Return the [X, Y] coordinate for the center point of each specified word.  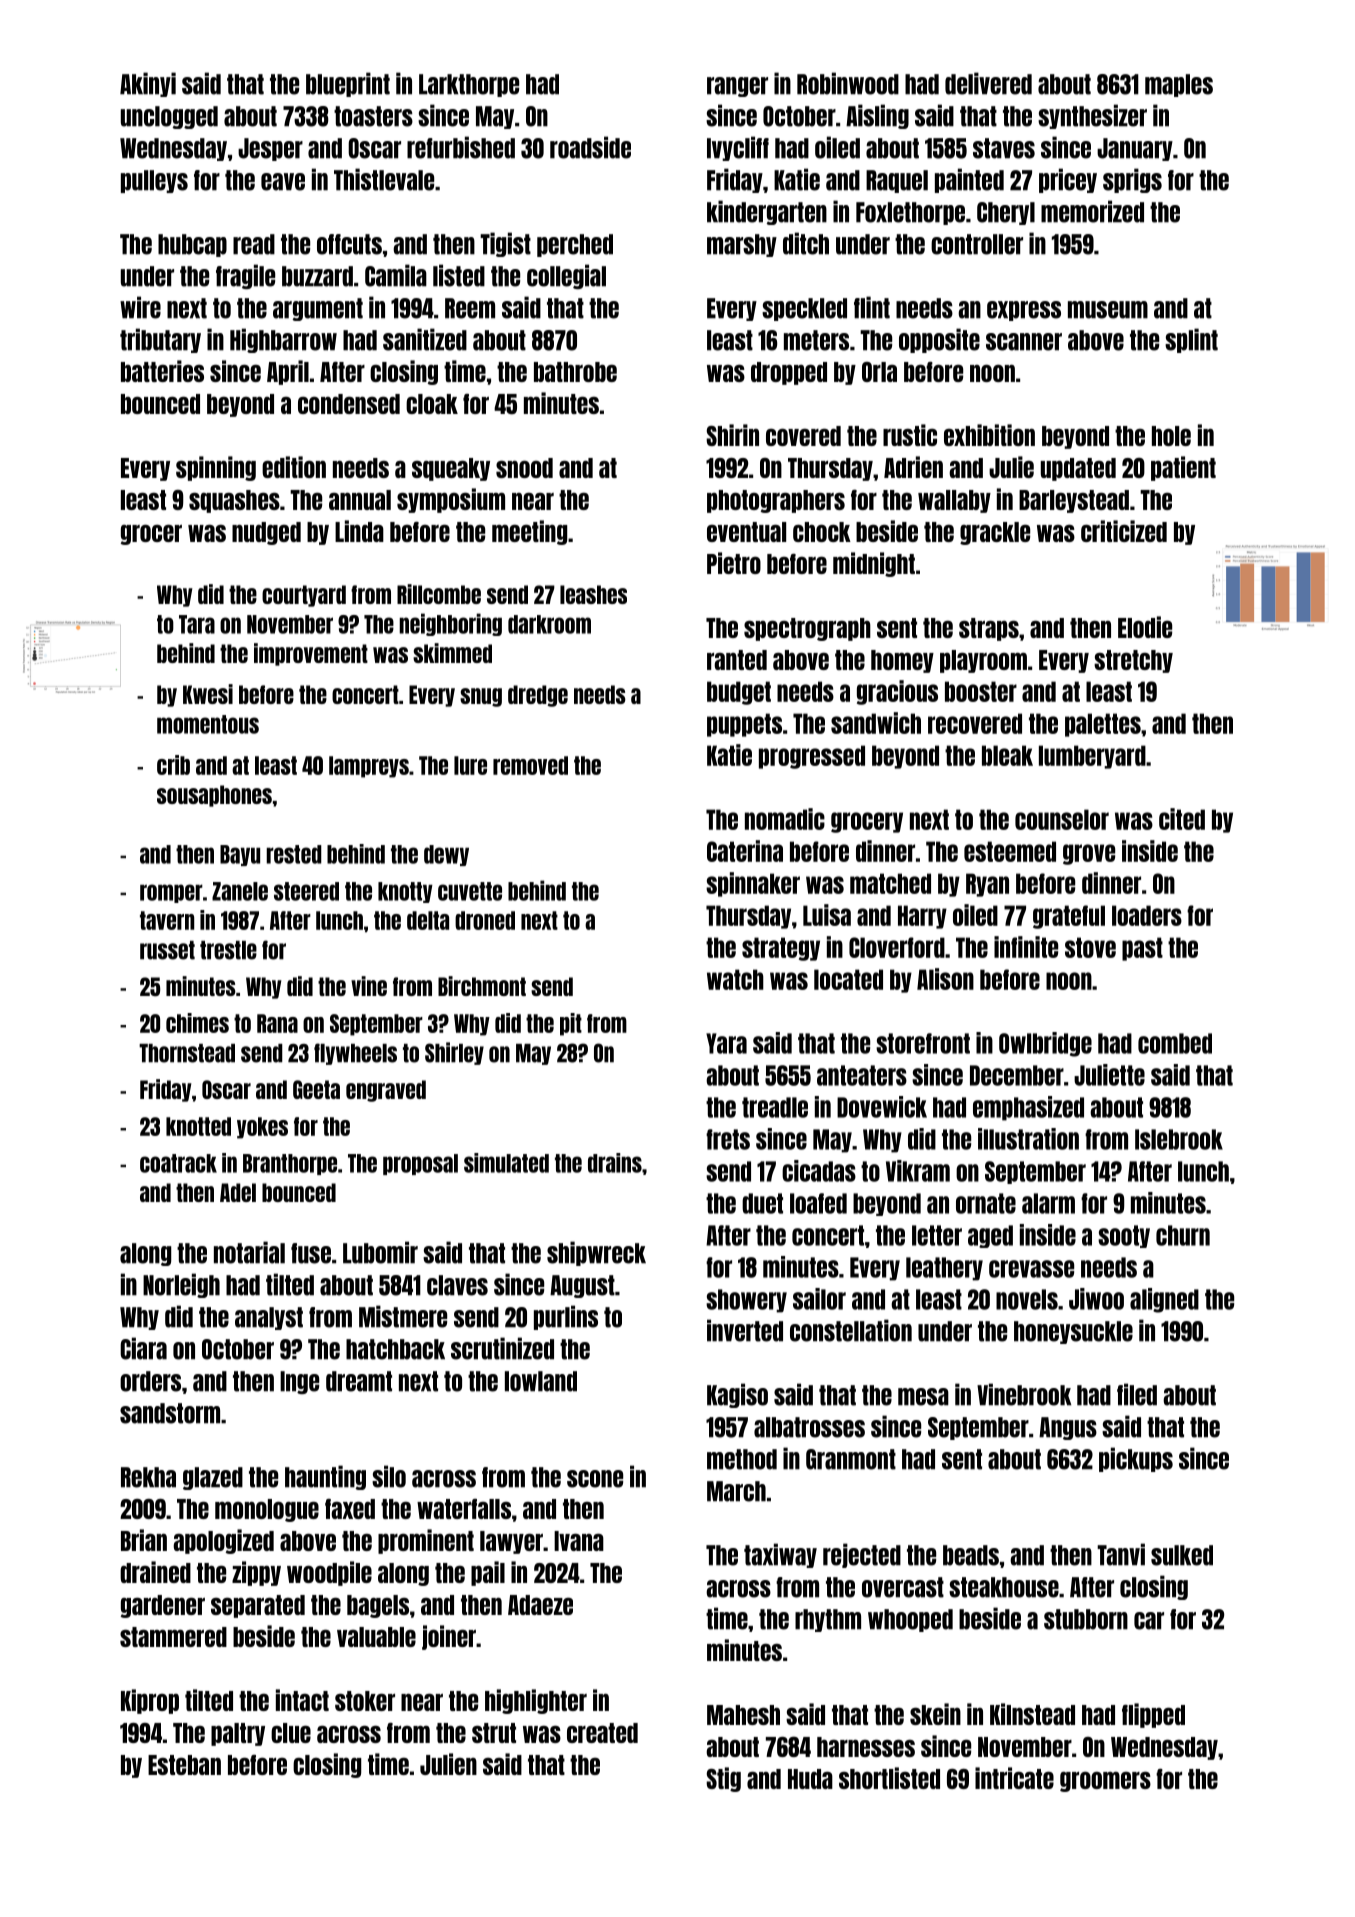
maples [1179, 85]
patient [1183, 468]
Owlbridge [1045, 1044]
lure [470, 765]
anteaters [862, 1075]
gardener [163, 1606]
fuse [311, 1253]
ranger [737, 87]
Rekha [148, 1477]
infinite [1026, 947]
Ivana [579, 1541]
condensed [349, 404]
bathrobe [575, 372]
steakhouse [1004, 1587]
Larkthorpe [469, 85]
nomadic [785, 819]
